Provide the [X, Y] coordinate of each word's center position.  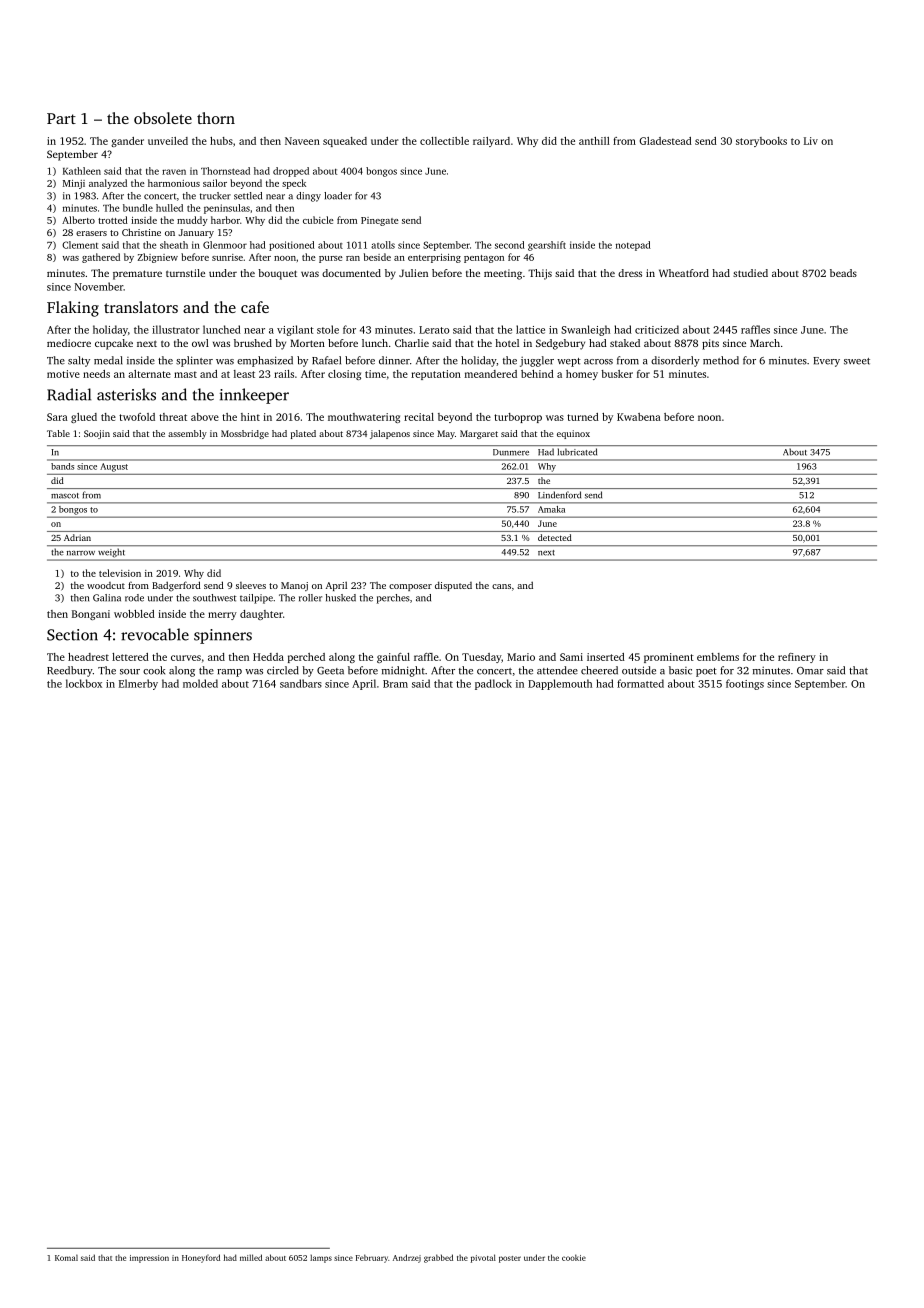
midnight [403, 671]
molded [200, 683]
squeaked [345, 142]
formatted [640, 683]
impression [149, 1259]
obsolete [163, 118]
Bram [395, 684]
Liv [811, 141]
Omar [810, 671]
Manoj [294, 586]
